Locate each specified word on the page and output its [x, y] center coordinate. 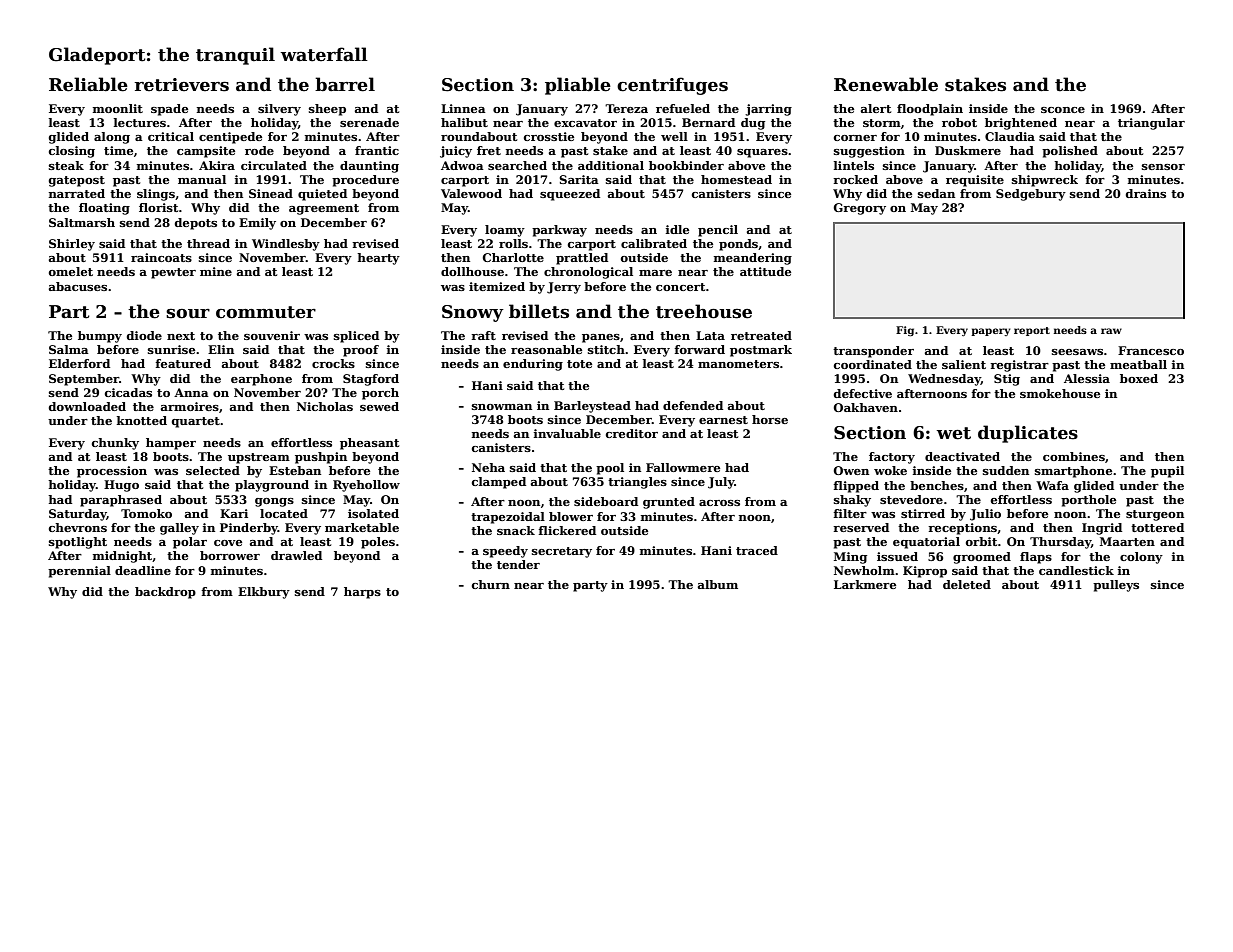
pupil [1167, 472]
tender [518, 564]
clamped [499, 483]
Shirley [72, 245]
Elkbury [264, 593]
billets [539, 311]
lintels [854, 165]
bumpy [100, 337]
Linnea [463, 108]
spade [169, 110]
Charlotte [513, 257]
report [1032, 331]
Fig [905, 331]
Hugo [121, 486]
